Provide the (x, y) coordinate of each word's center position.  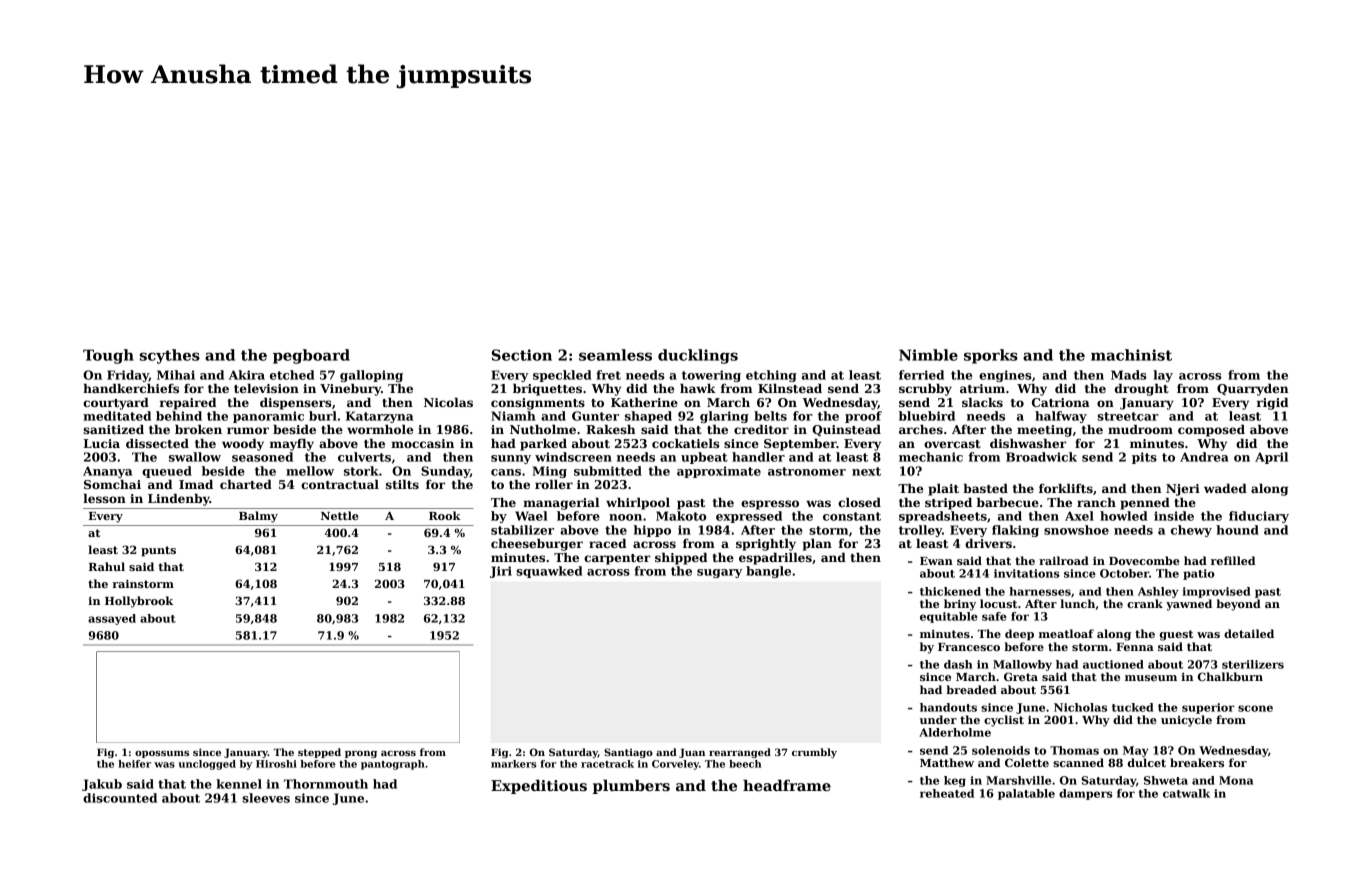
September (800, 445)
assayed (112, 619)
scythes (170, 356)
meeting (1044, 431)
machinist (1131, 355)
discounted (120, 798)
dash (958, 664)
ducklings (698, 356)
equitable (949, 617)
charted (246, 484)
